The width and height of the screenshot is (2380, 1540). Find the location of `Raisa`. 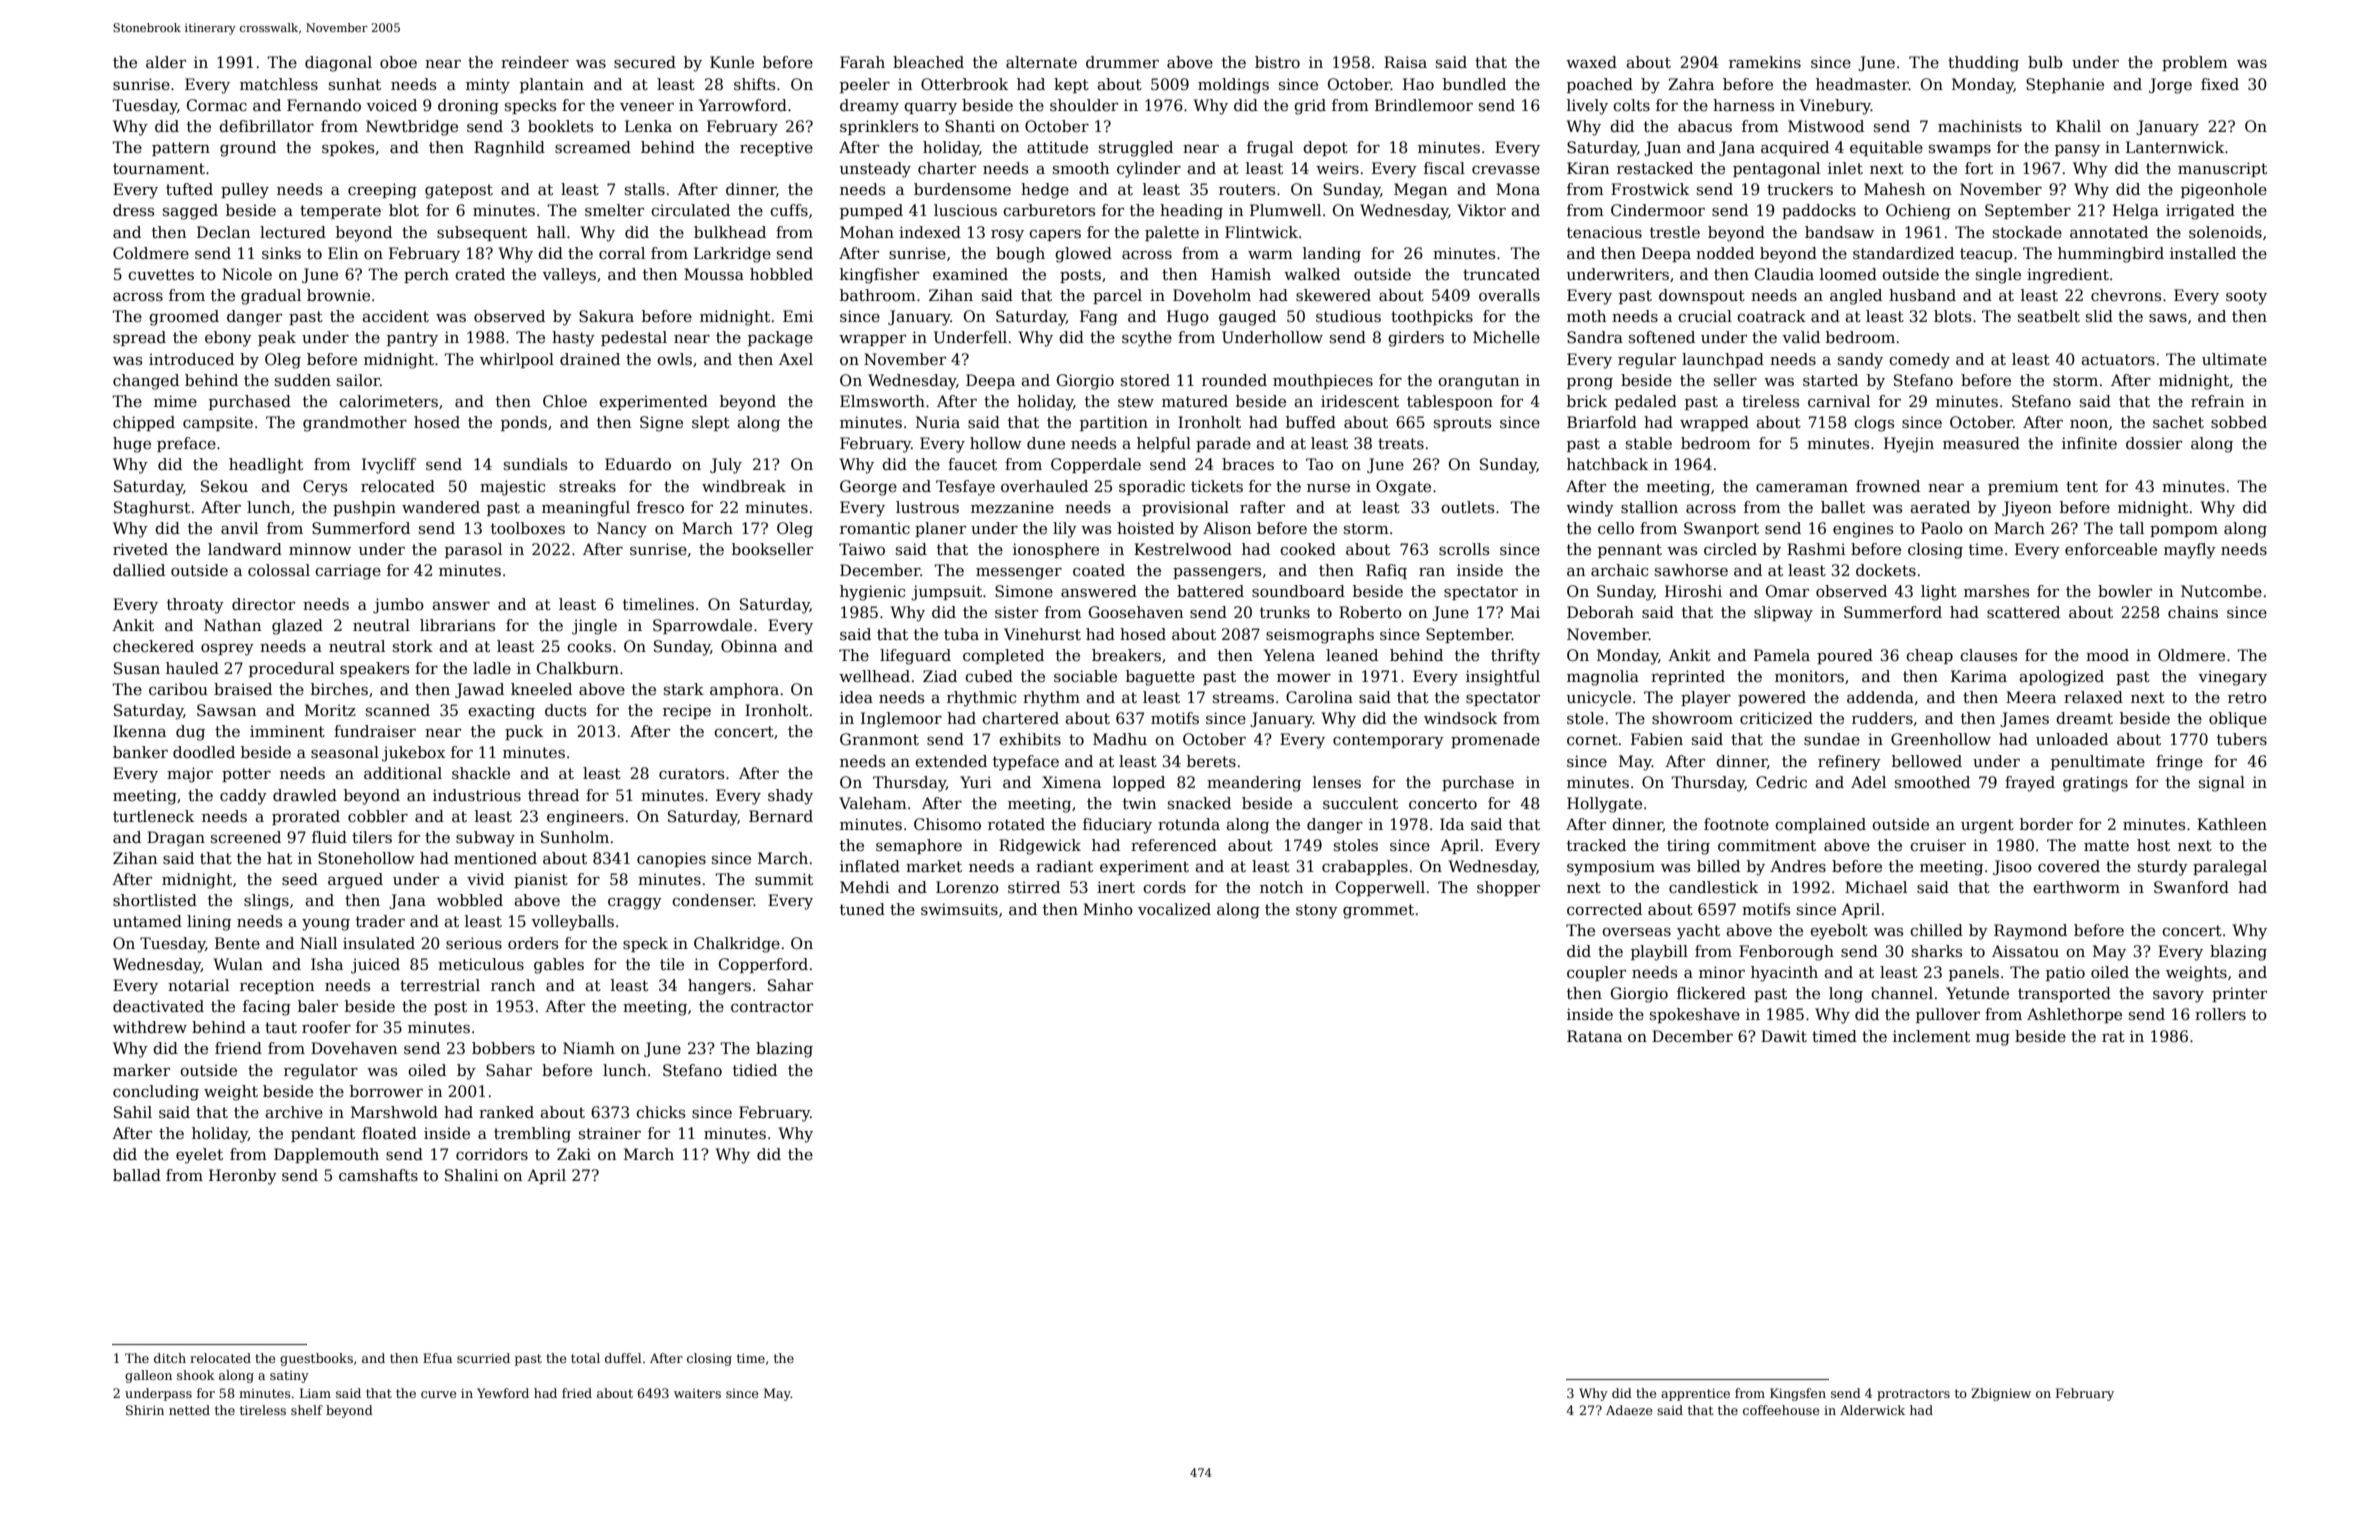

Raisa is located at coordinates (1405, 62).
